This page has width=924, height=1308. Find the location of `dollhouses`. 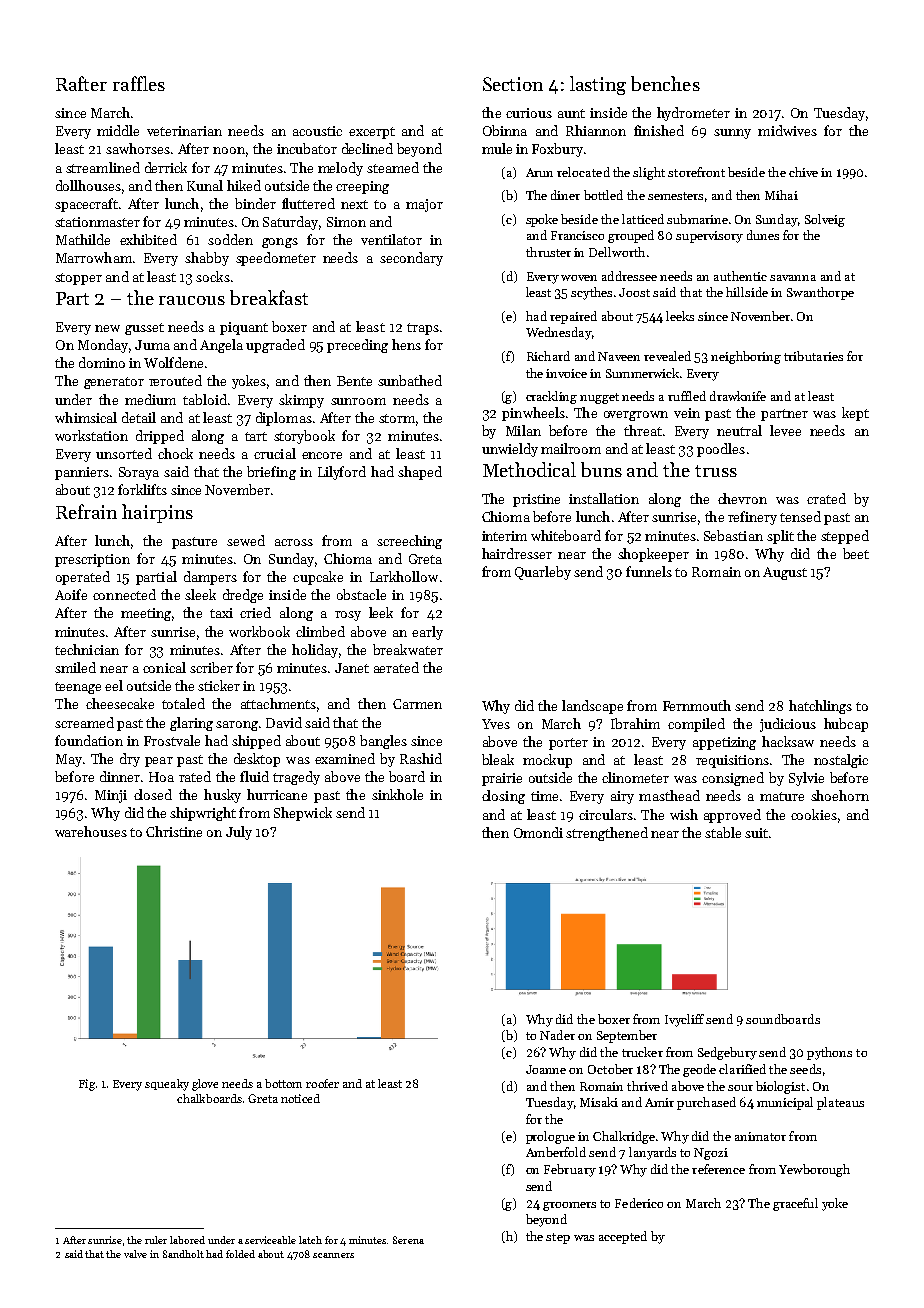

dollhouses is located at coordinates (88, 185).
